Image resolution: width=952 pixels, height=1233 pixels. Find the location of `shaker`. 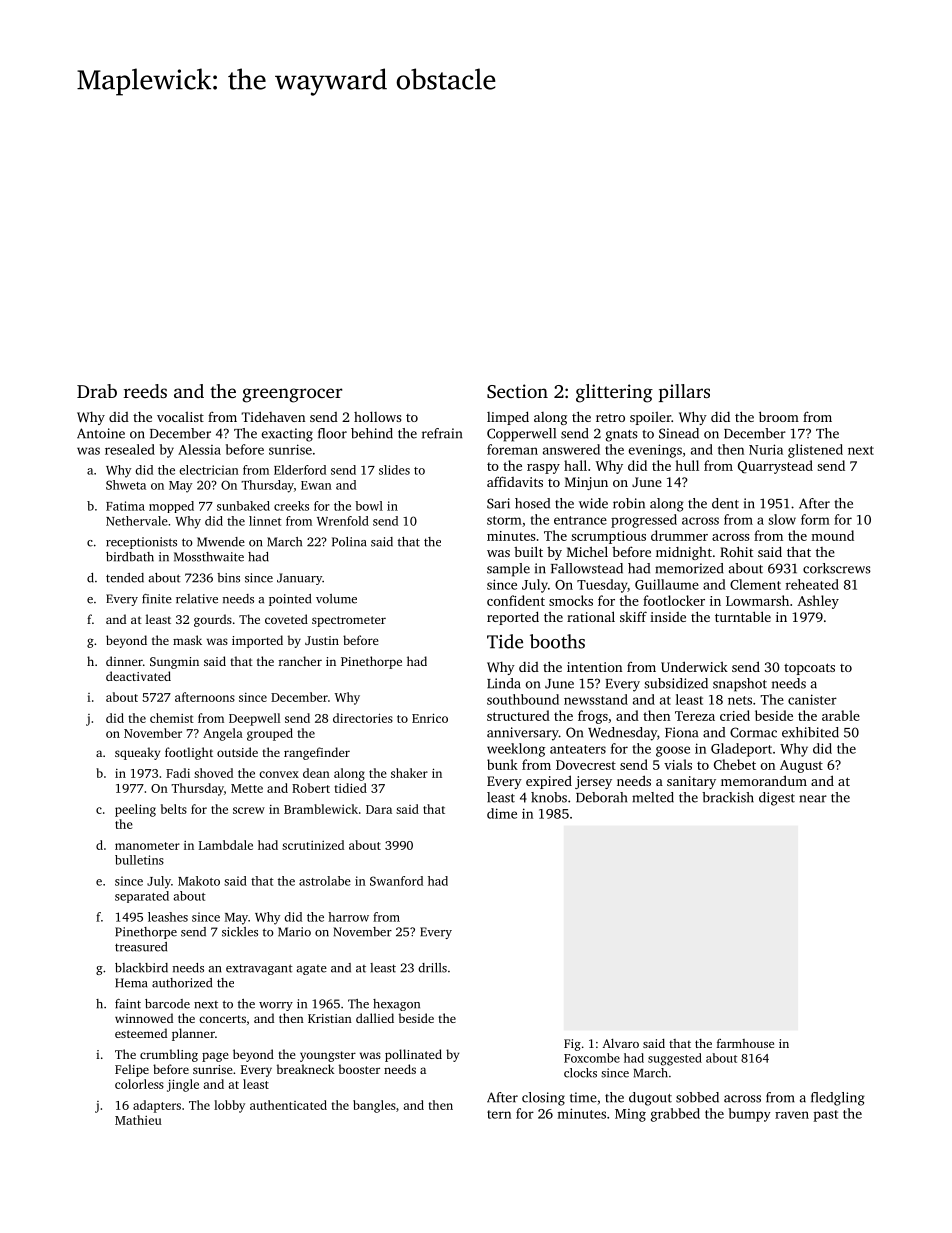

shaker is located at coordinates (409, 773).
